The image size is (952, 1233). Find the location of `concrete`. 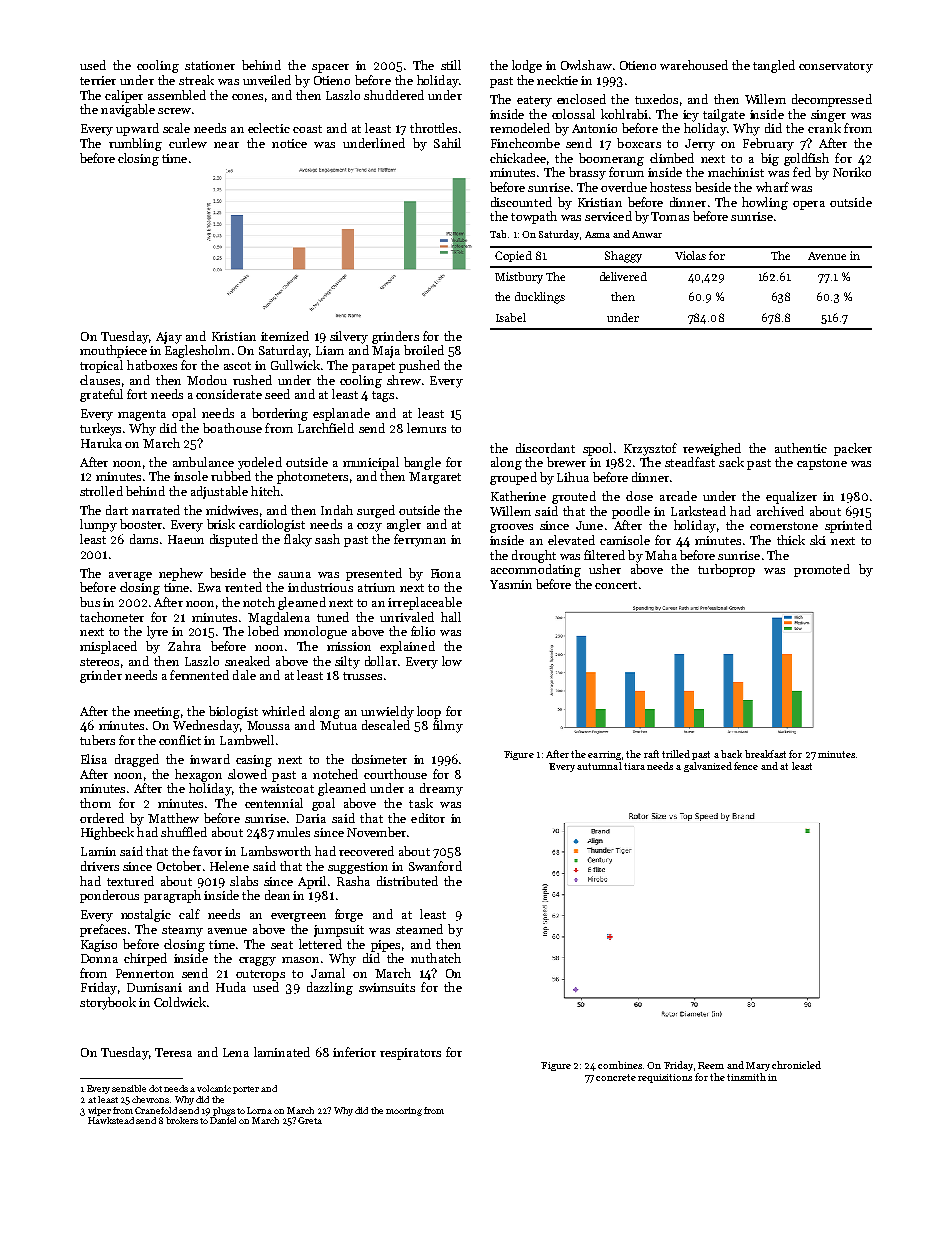

concrete is located at coordinates (616, 1077).
